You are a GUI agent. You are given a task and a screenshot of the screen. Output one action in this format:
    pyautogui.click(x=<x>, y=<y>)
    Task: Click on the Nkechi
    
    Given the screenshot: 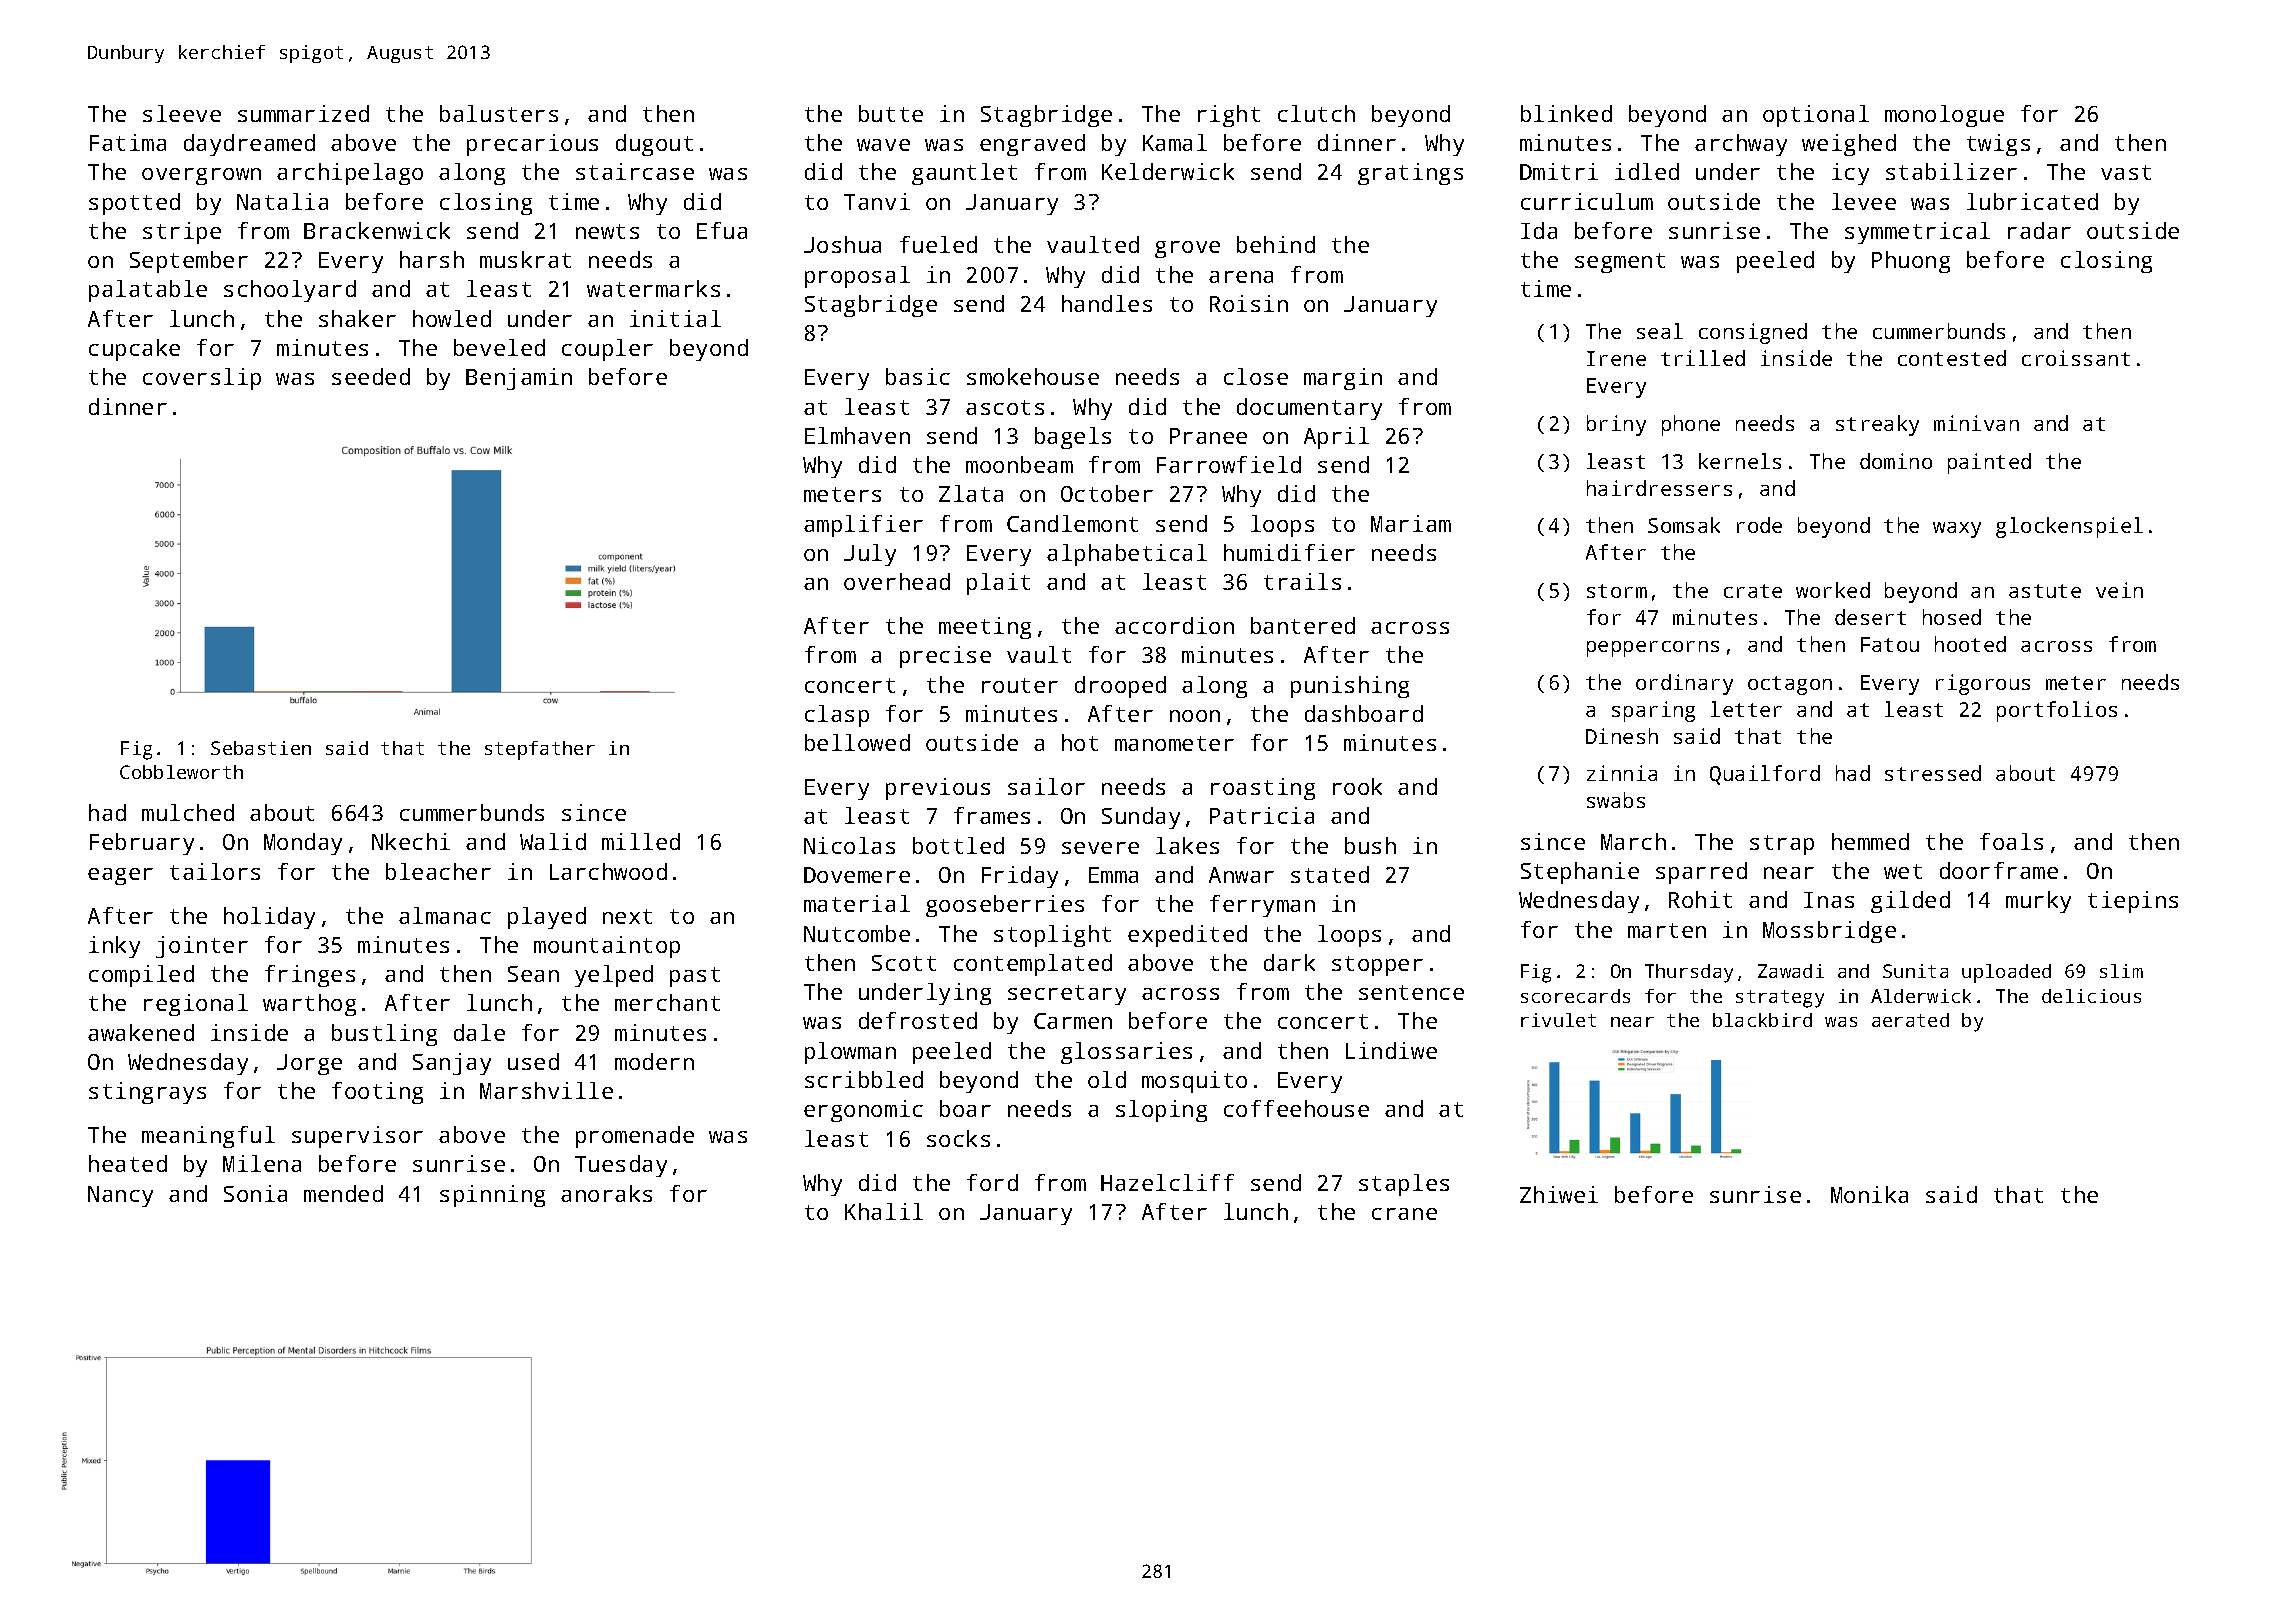 What is the action you would take?
    pyautogui.click(x=411, y=841)
